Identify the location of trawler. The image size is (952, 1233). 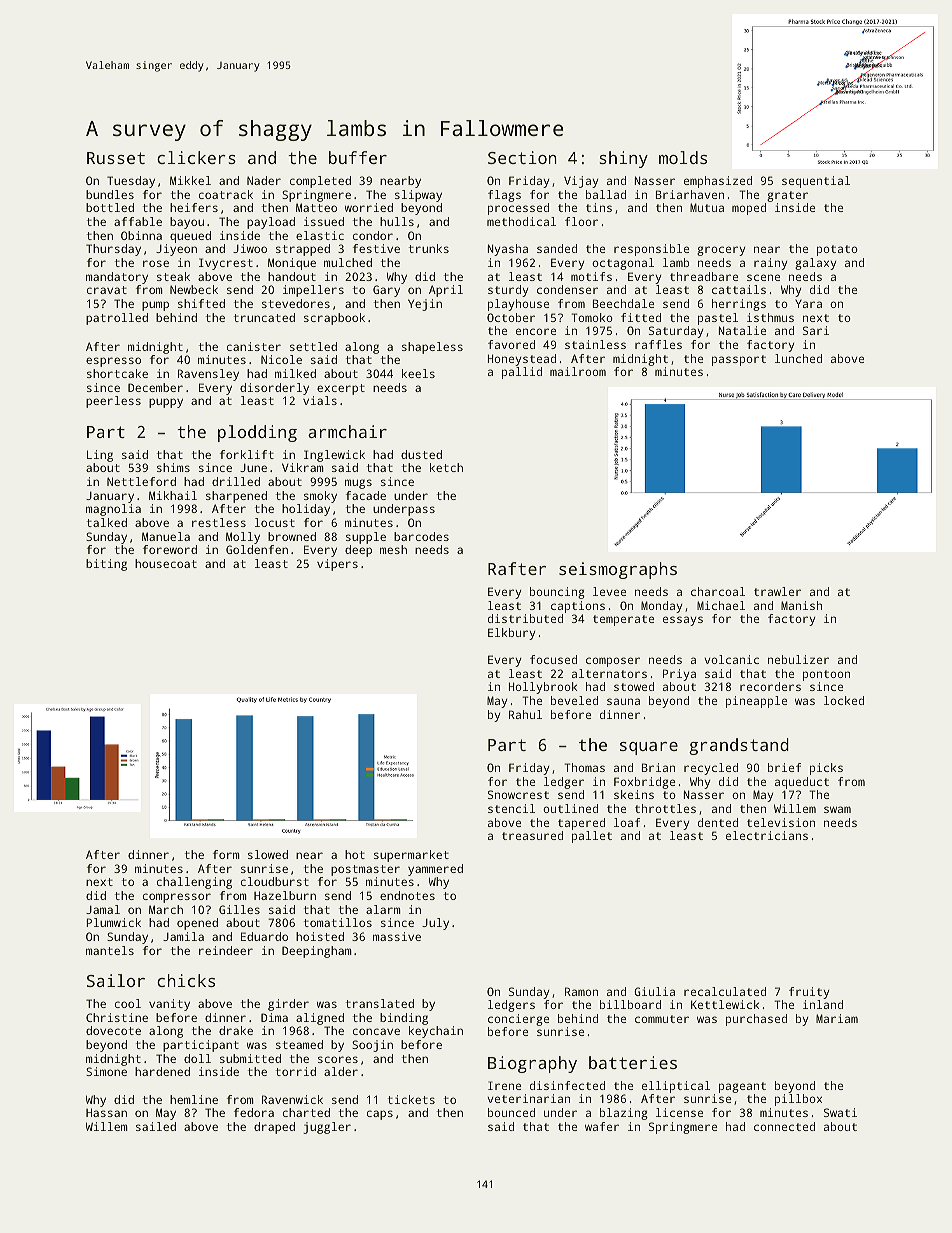
(777, 591).
